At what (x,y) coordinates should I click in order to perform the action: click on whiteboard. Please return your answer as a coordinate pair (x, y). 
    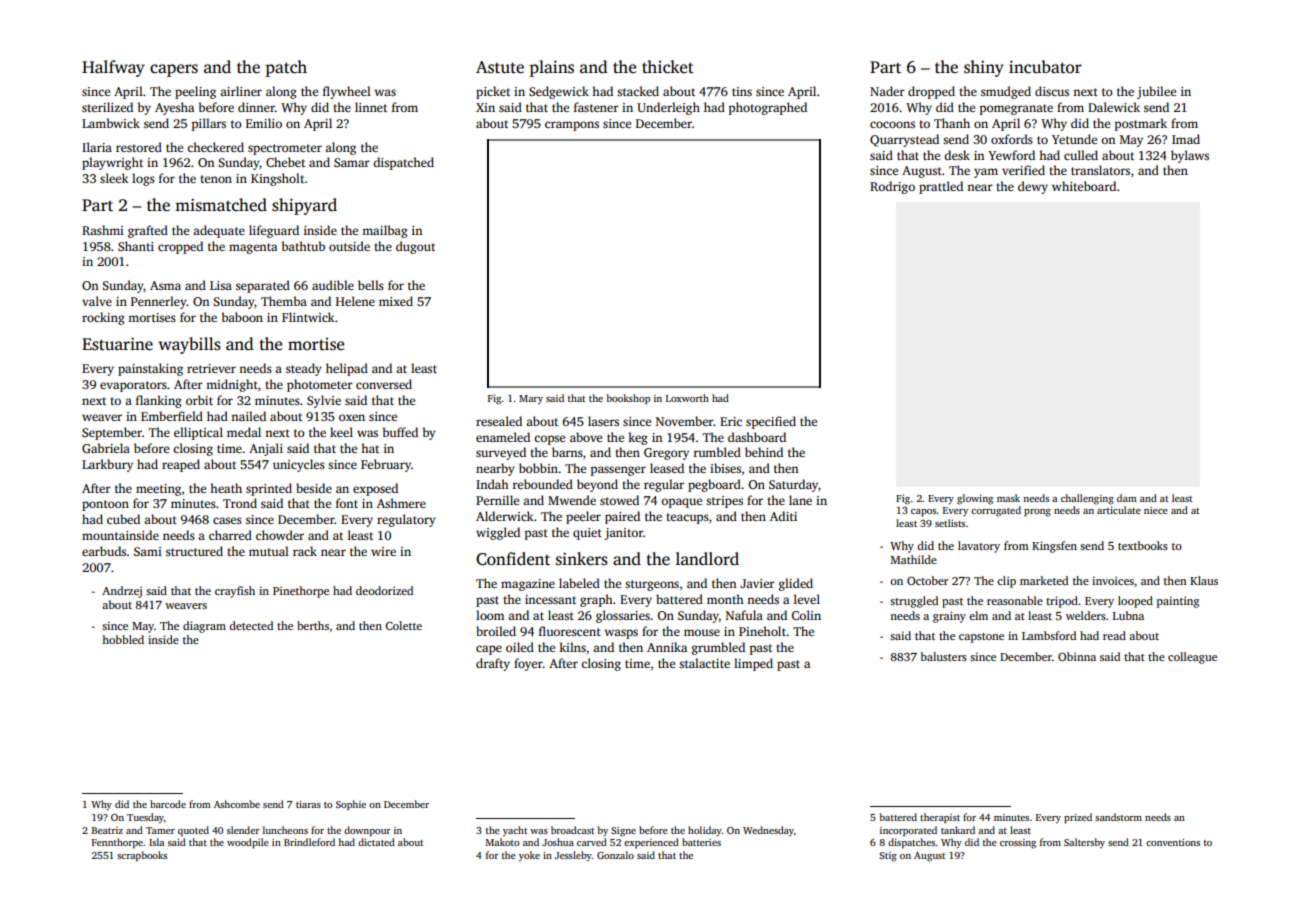
    Looking at the image, I should click on (1084, 186).
